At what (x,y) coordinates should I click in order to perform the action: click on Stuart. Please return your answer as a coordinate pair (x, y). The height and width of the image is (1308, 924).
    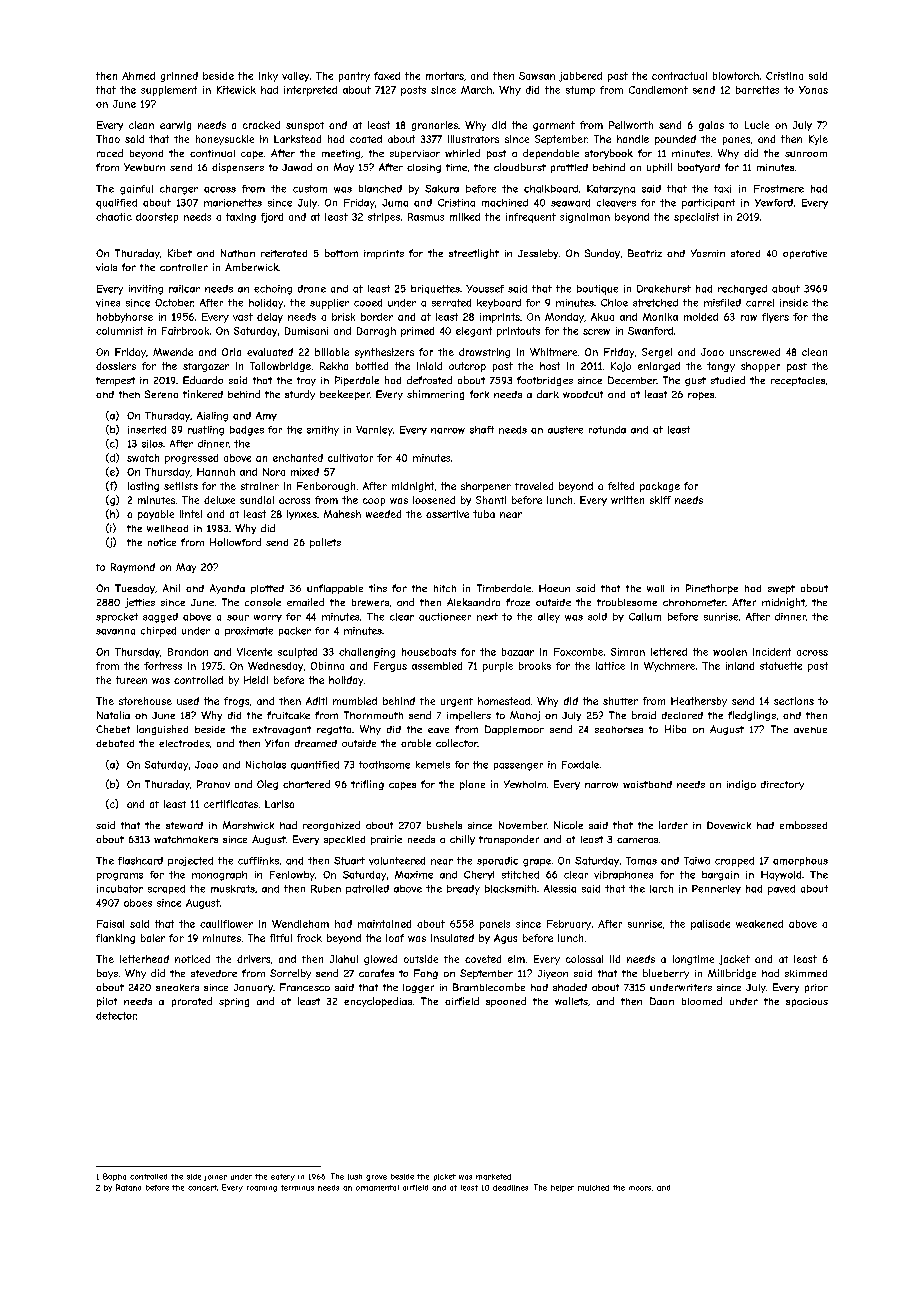
    Looking at the image, I should click on (349, 861).
